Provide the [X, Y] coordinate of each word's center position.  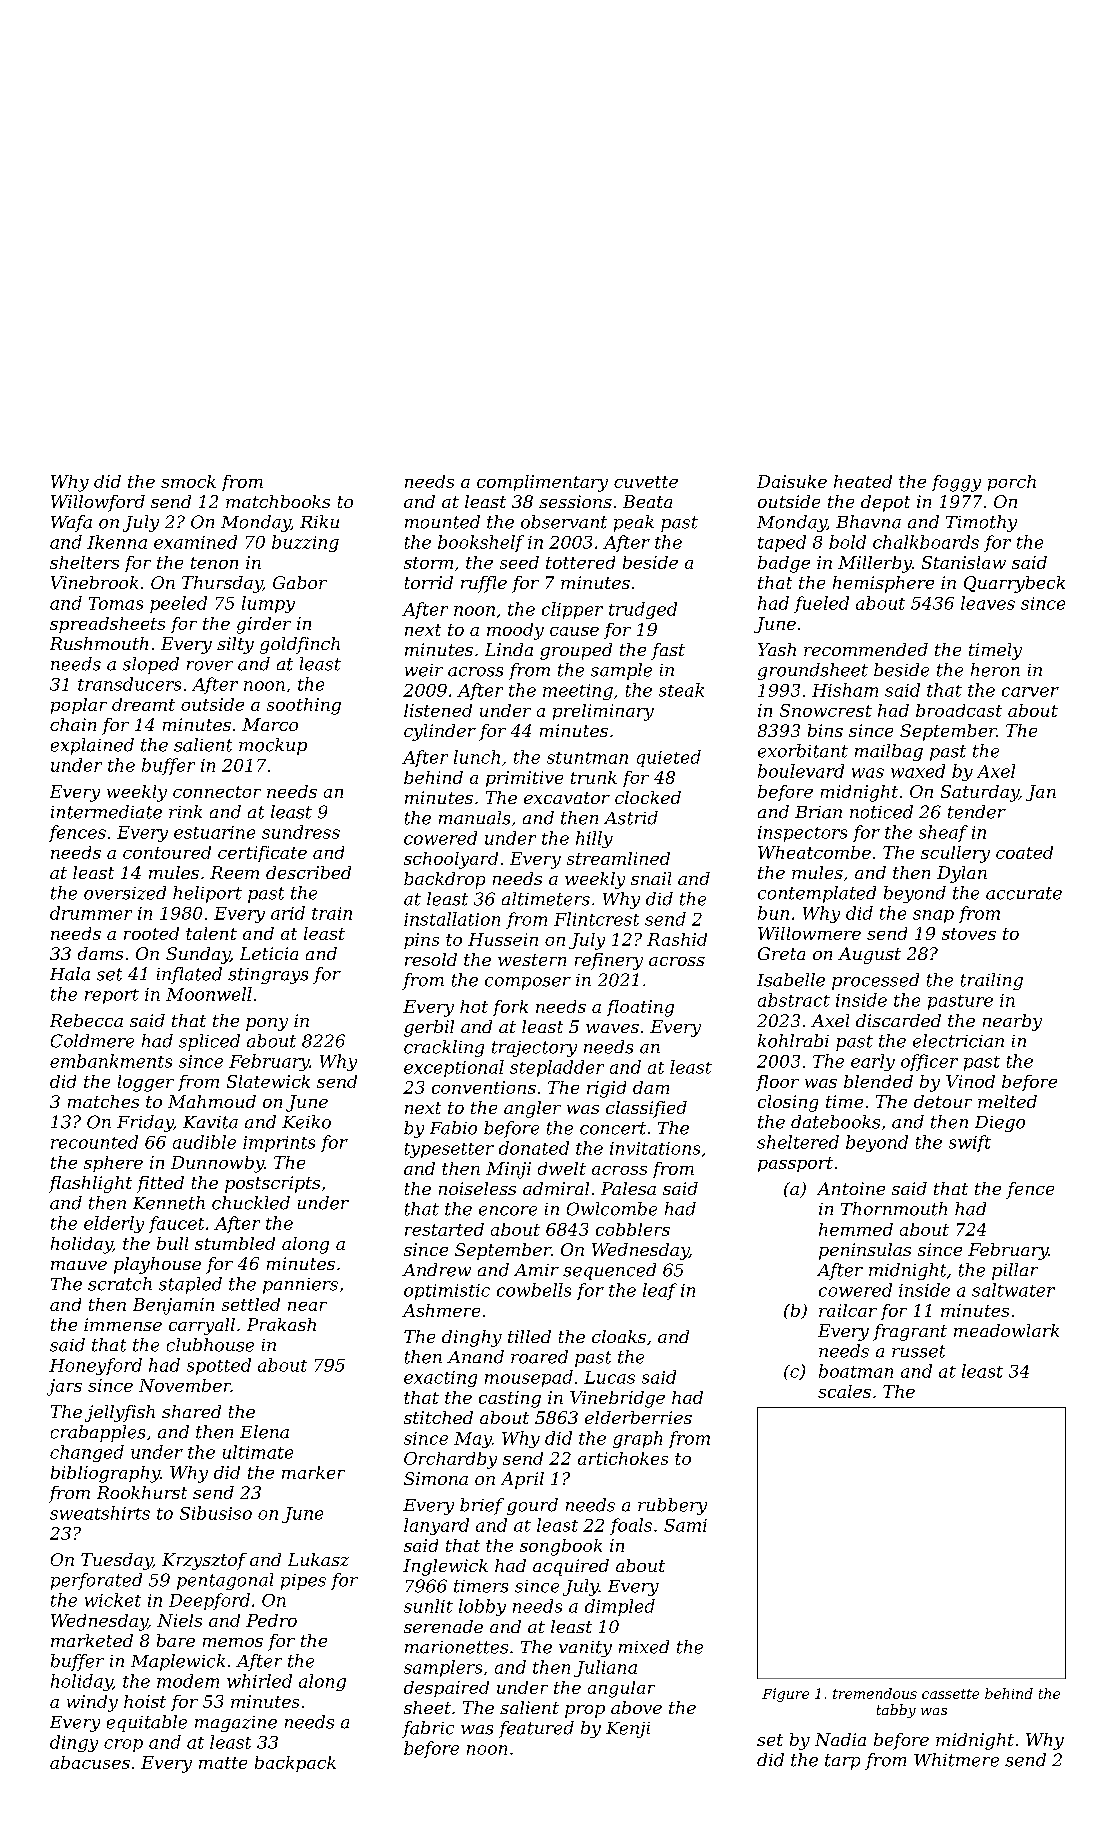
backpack [295, 1764]
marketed [92, 1640]
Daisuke [792, 481]
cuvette [646, 482]
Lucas [609, 1377]
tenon [214, 563]
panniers [300, 1286]
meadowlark [1006, 1330]
